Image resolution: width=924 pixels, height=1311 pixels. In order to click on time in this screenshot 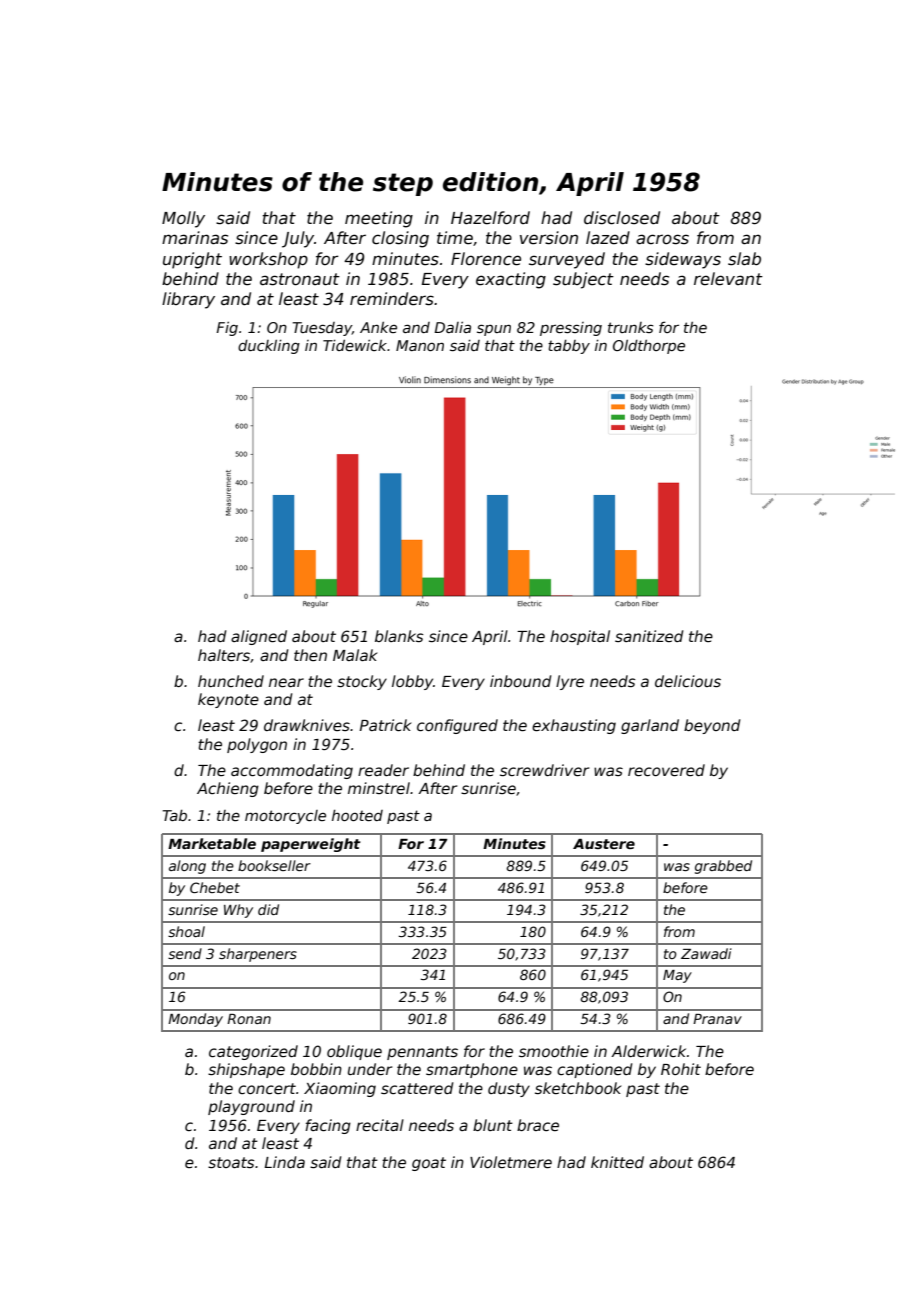, I will do `click(455, 238)`.
